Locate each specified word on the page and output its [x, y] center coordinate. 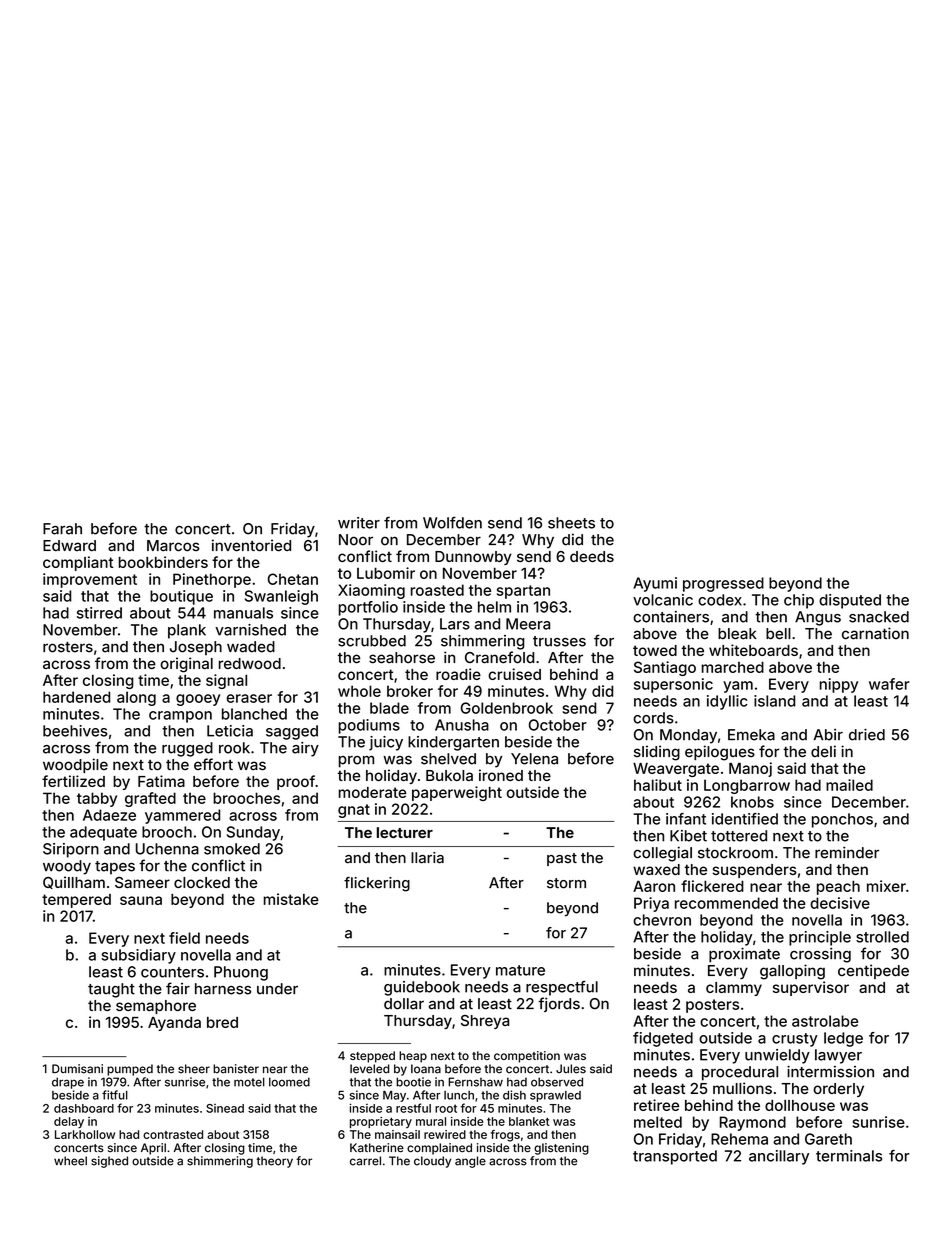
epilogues [720, 753]
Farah [62, 529]
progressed [723, 584]
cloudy [432, 1162]
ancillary [779, 1157]
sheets [571, 523]
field [184, 938]
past [562, 859]
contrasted [173, 1134]
